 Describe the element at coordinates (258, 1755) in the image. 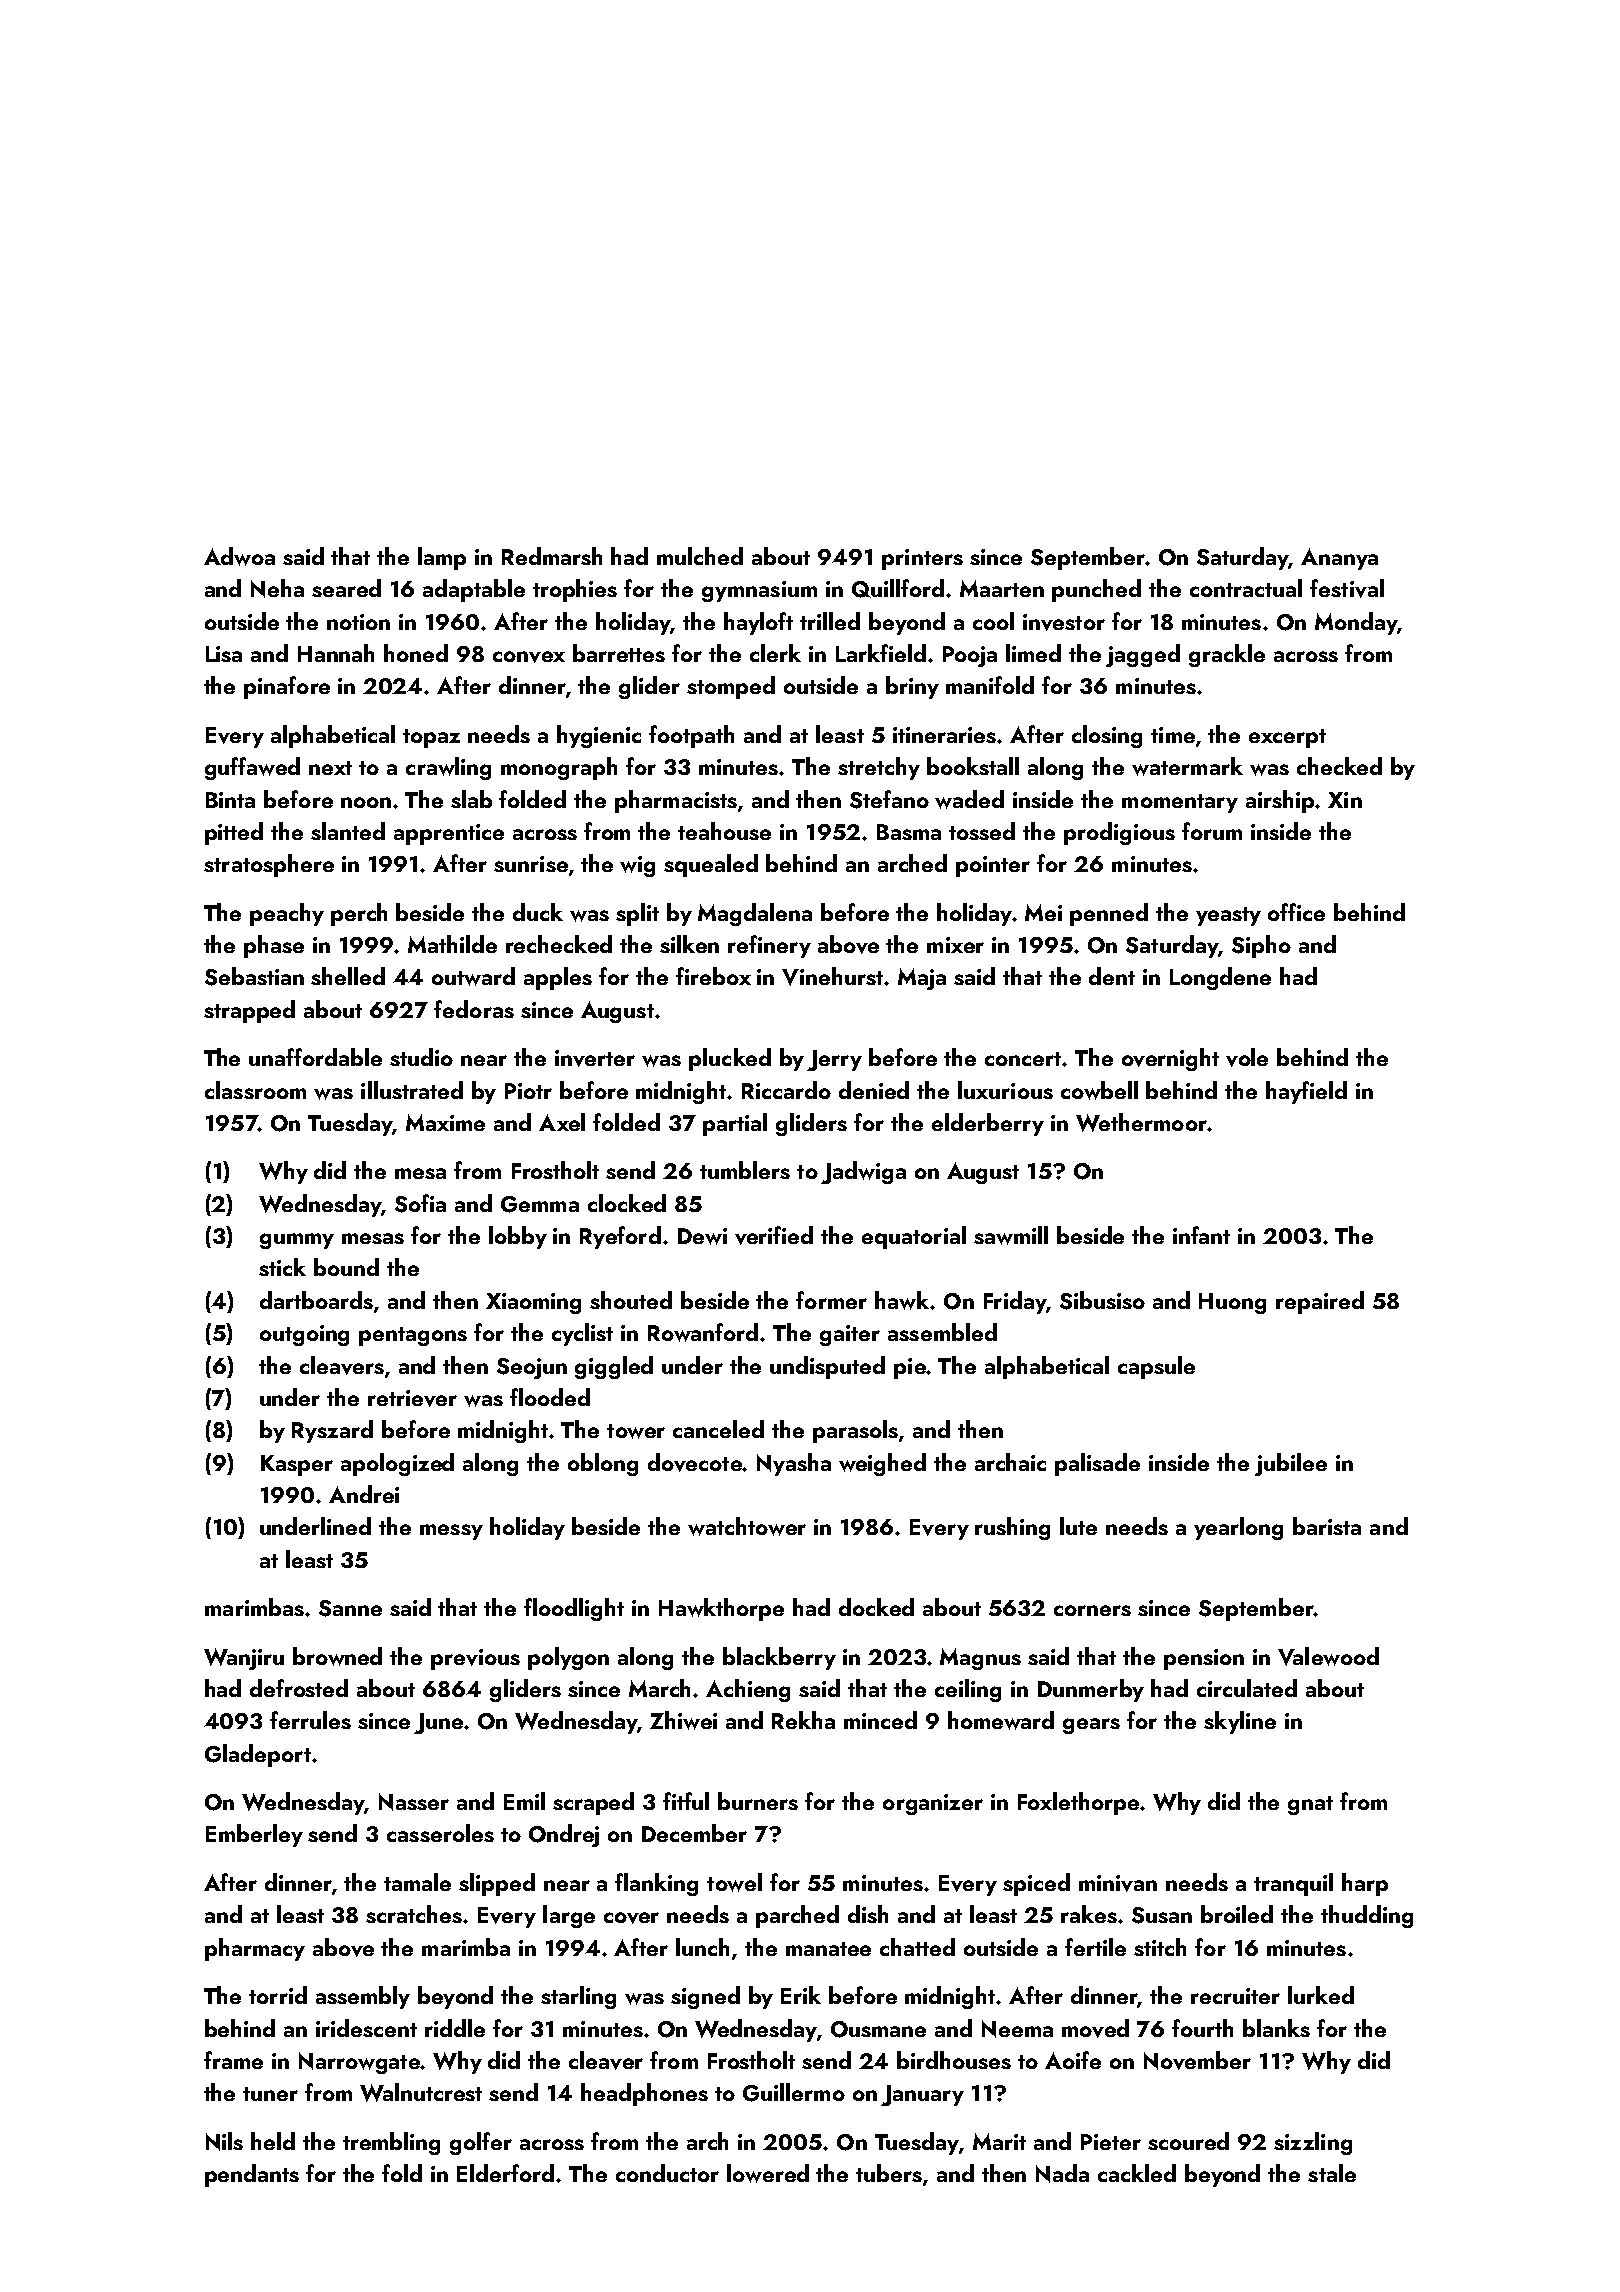

I see `Gladeport` at that location.
